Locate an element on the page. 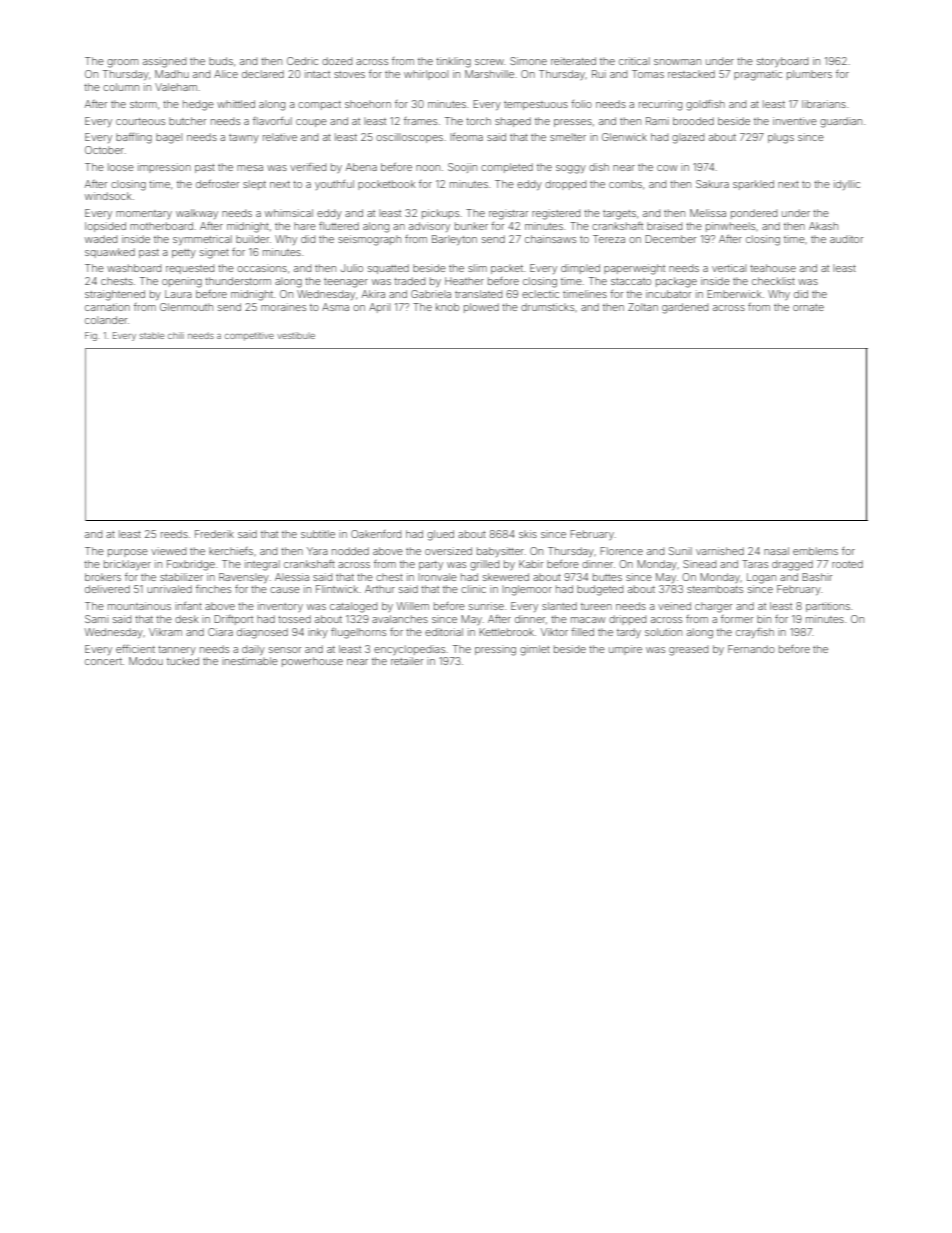 Image resolution: width=952 pixels, height=1233 pixels. vestibule is located at coordinates (296, 335).
